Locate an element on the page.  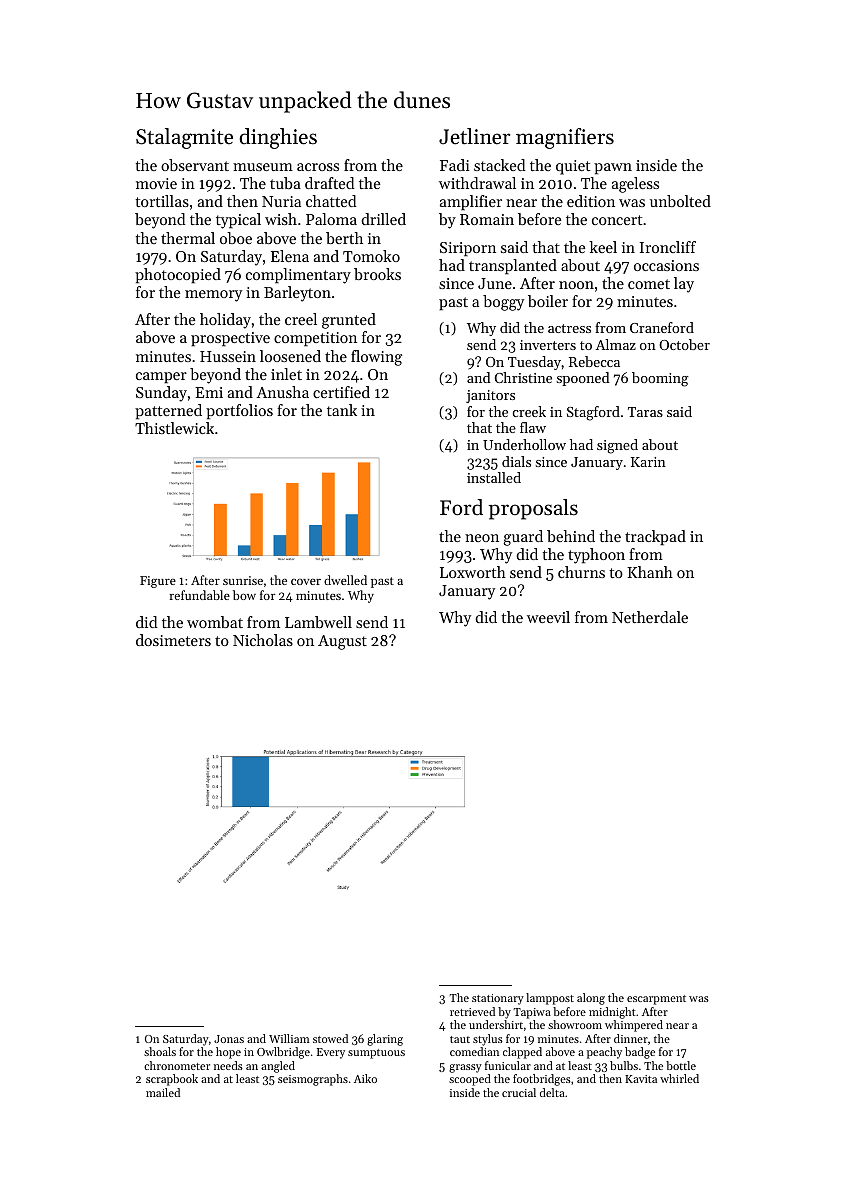
churns is located at coordinates (581, 572).
